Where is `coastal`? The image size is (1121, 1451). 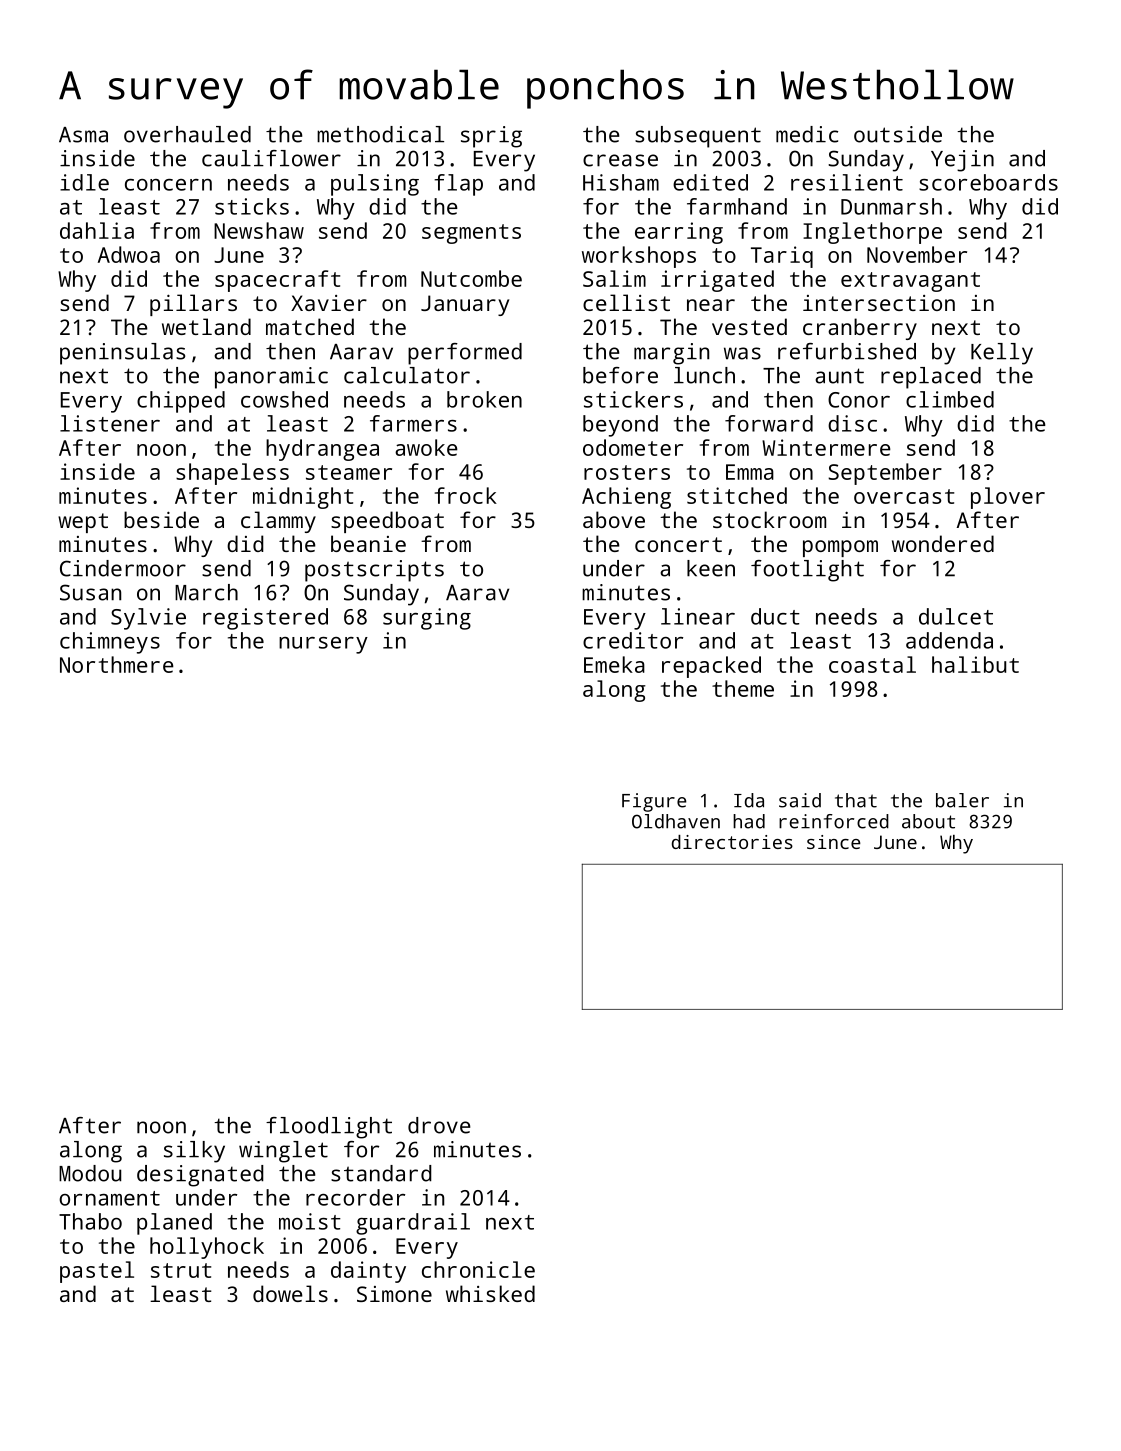 coastal is located at coordinates (872, 664).
